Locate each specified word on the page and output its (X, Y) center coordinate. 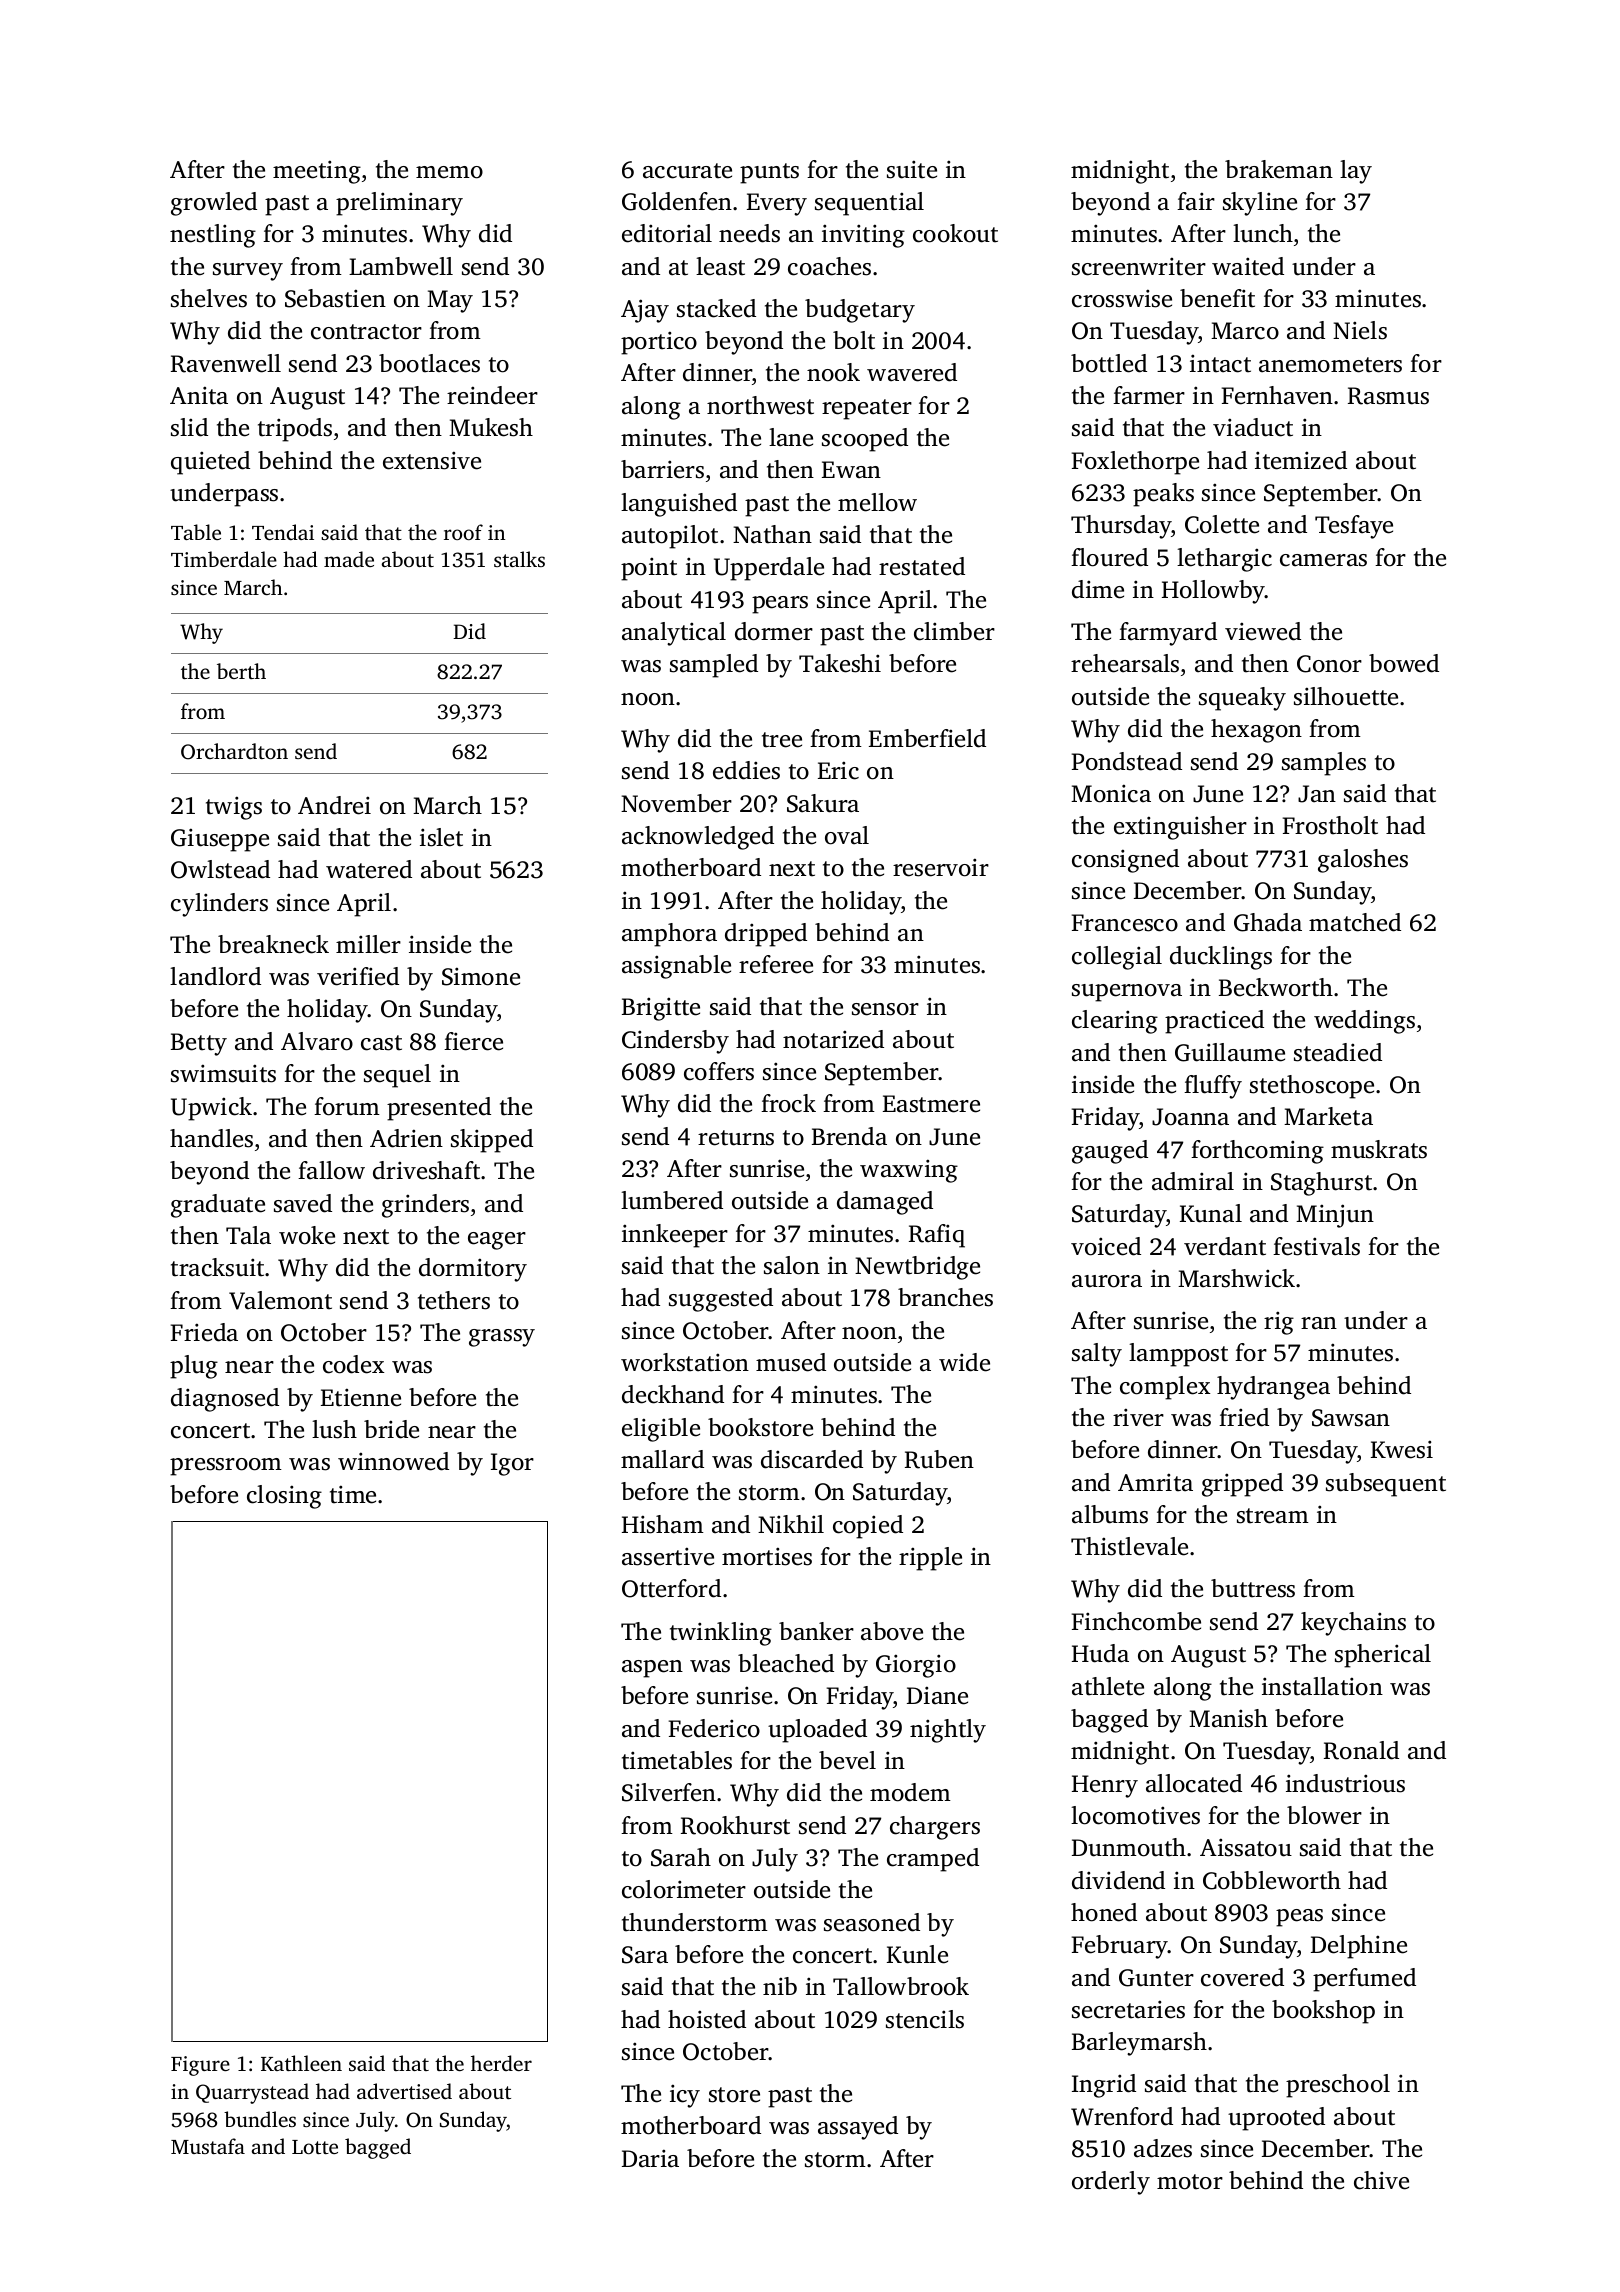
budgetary (860, 311)
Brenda (849, 1136)
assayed (858, 2128)
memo (449, 172)
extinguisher (1180, 828)
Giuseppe (220, 840)
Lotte (315, 2147)
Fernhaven (1277, 395)
